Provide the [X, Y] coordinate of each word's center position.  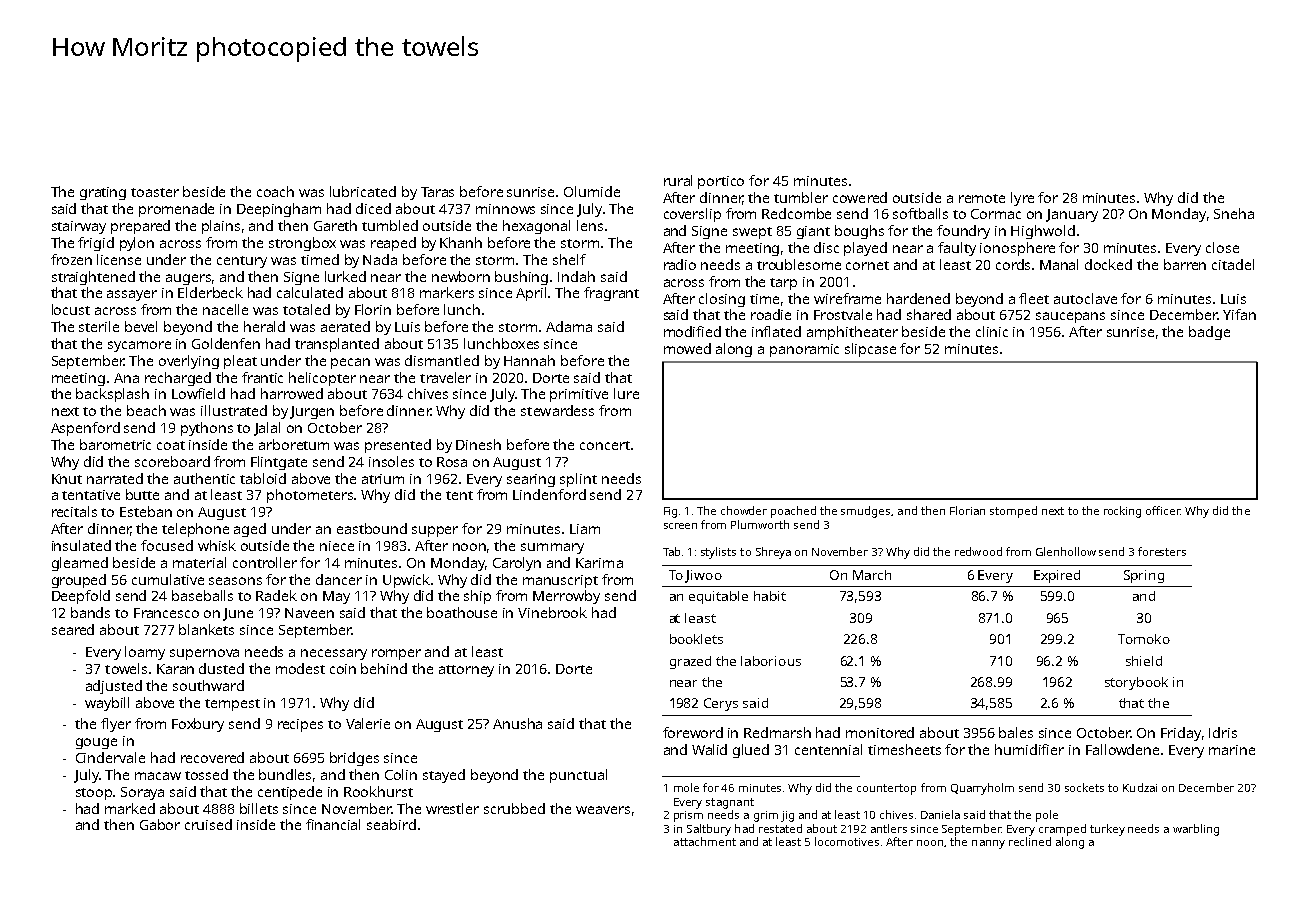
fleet [1034, 298]
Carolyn [517, 564]
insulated [81, 545]
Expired [1057, 576]
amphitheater [852, 333]
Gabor [160, 824]
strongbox [302, 244]
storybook [1136, 683]
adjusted [114, 687]
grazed [690, 662]
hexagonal [536, 227]
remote [982, 198]
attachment [705, 841]
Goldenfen [226, 343]
